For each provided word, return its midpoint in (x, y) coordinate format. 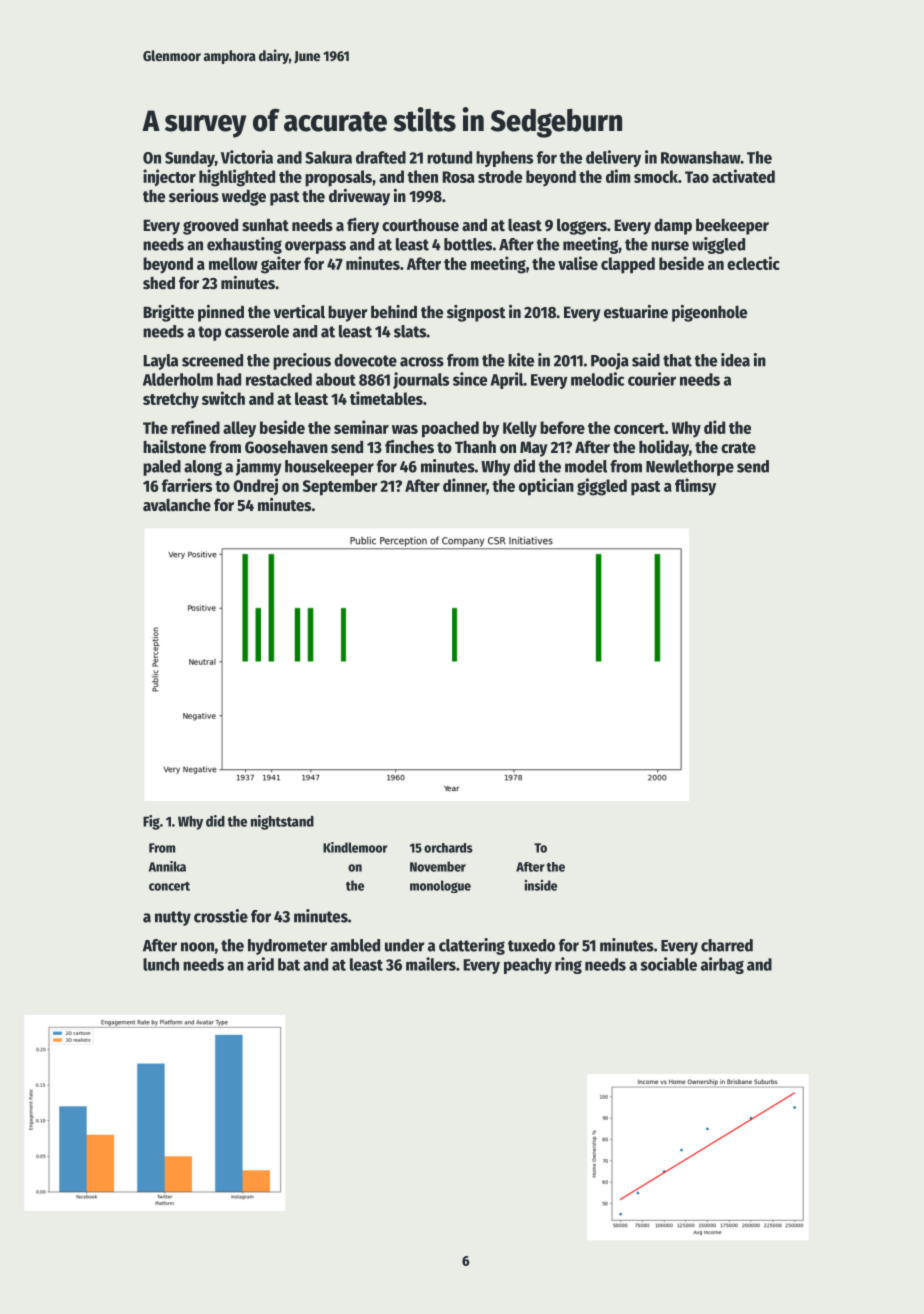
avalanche (177, 505)
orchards (448, 848)
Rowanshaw (700, 157)
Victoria (247, 157)
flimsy (695, 487)
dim (618, 176)
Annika (167, 866)
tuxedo (531, 945)
